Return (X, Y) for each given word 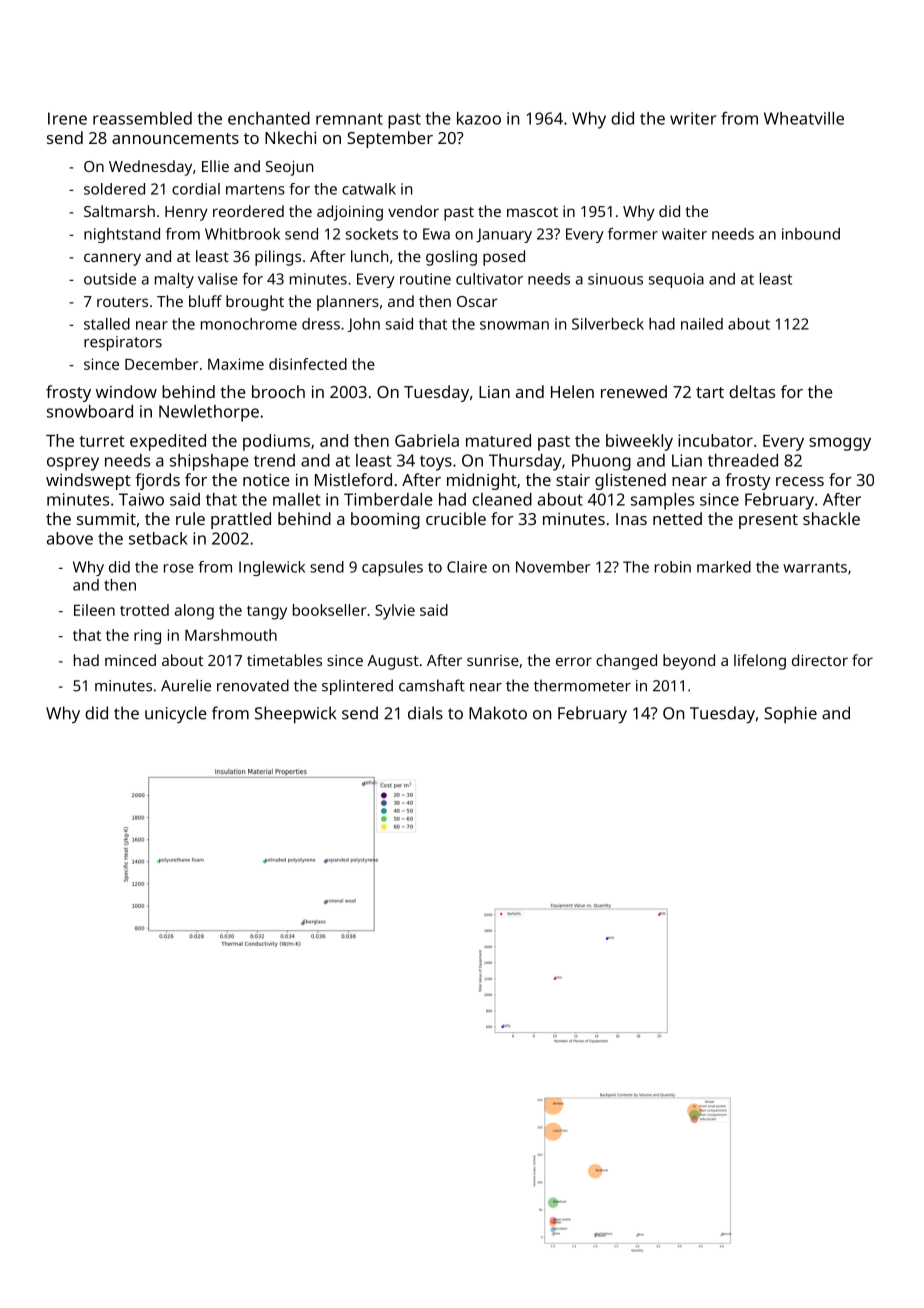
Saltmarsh (119, 211)
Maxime (236, 364)
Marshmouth (231, 635)
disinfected (308, 364)
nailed (702, 324)
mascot (532, 212)
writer (693, 118)
